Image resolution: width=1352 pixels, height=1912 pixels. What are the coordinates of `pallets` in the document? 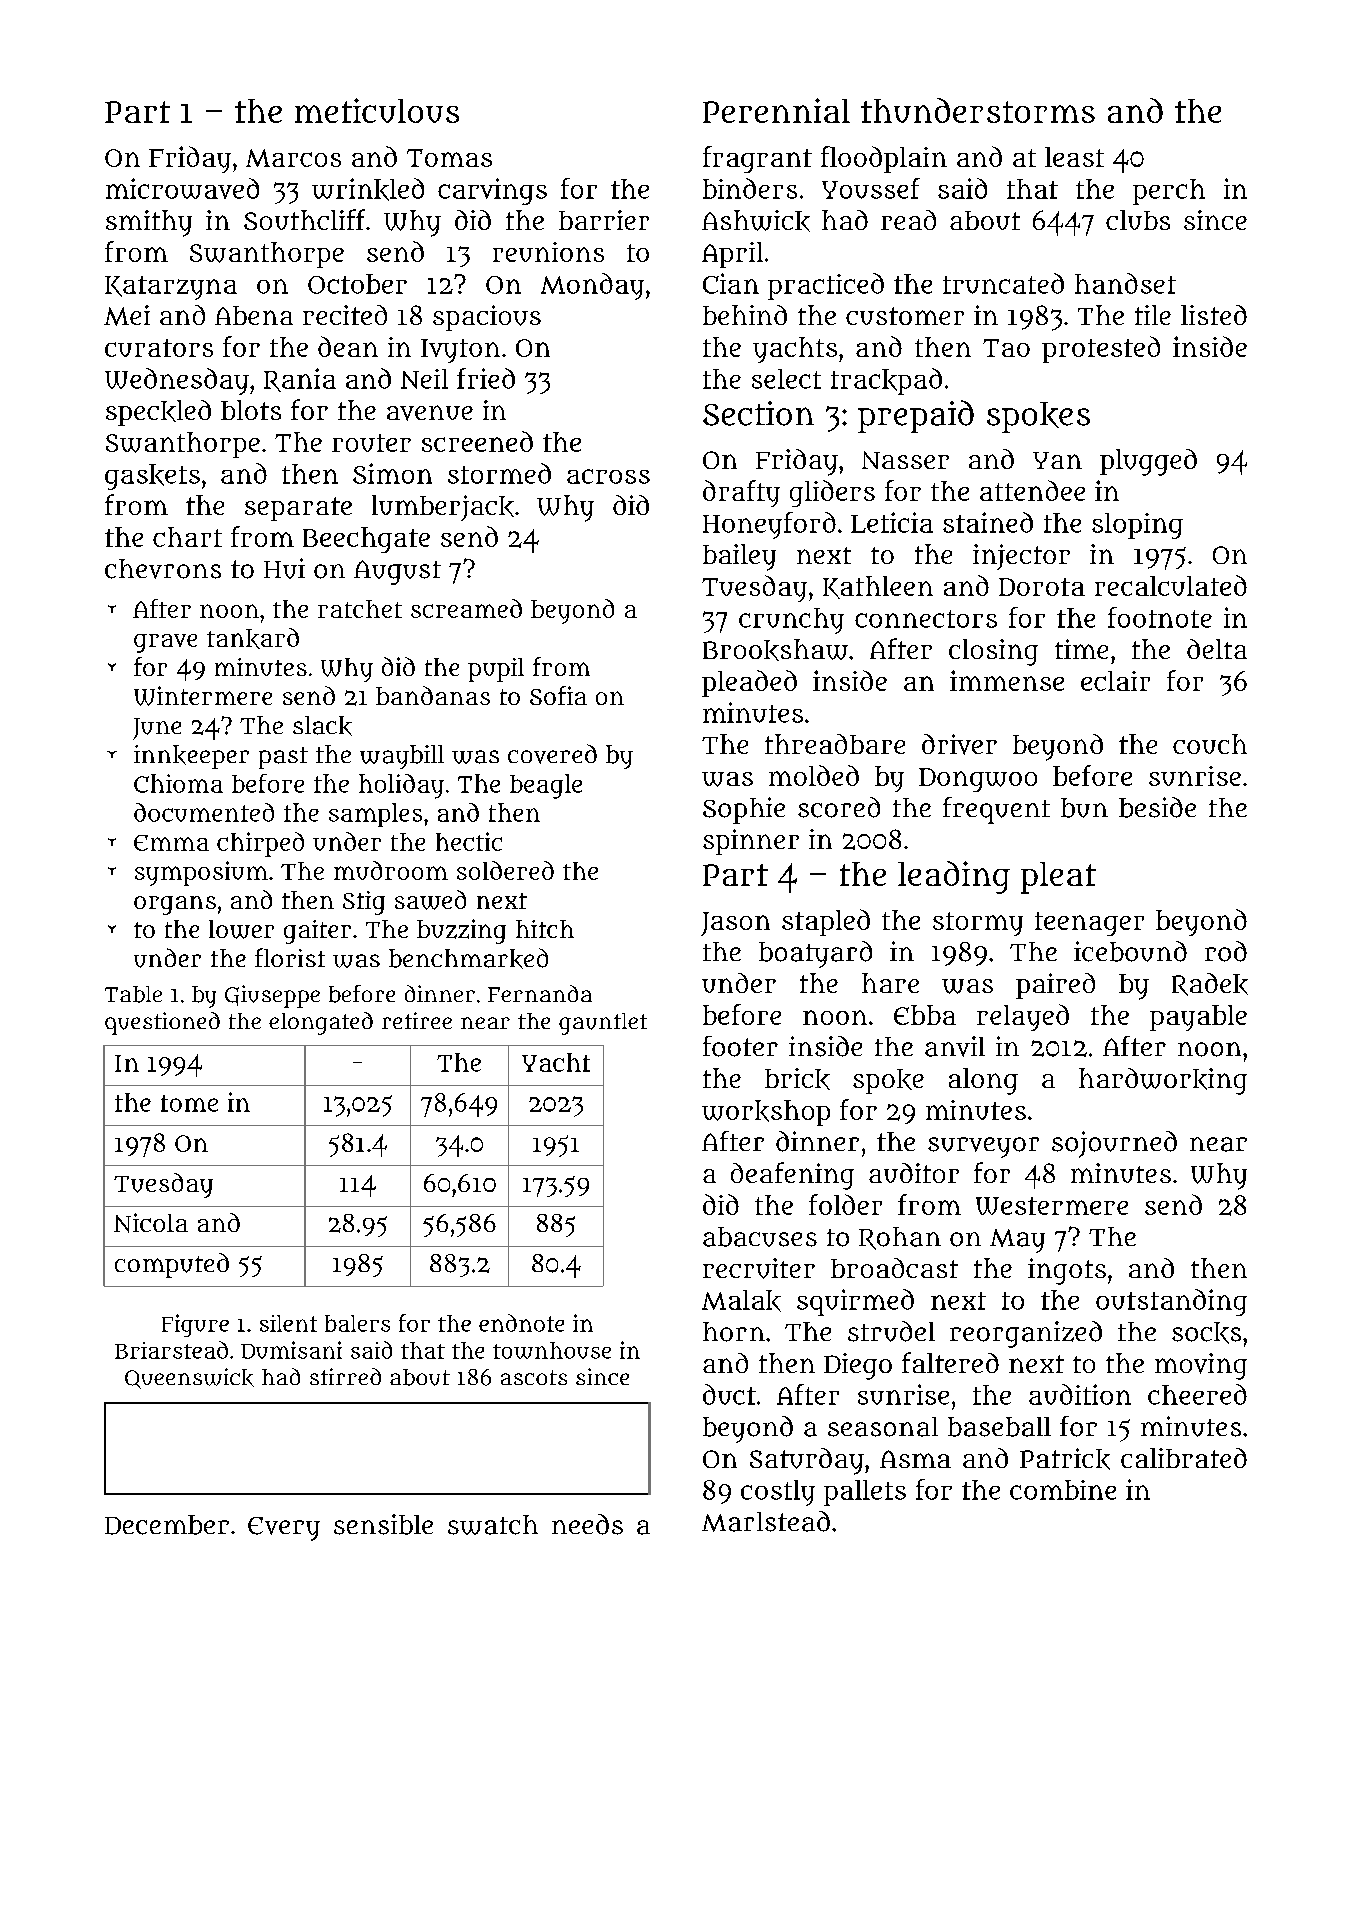 It's located at (865, 1493).
